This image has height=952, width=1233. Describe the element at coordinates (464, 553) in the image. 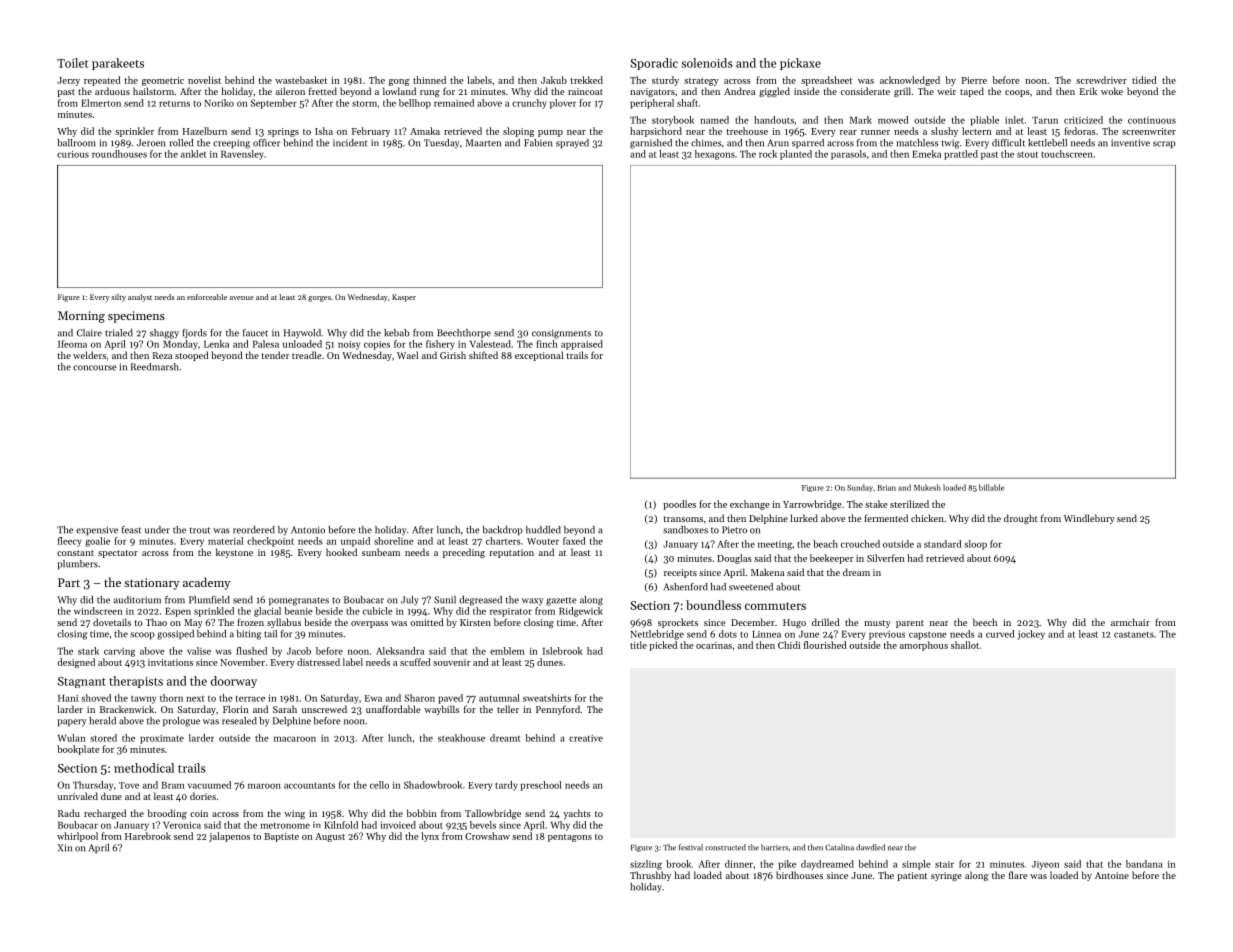

I see `preceding` at that location.
